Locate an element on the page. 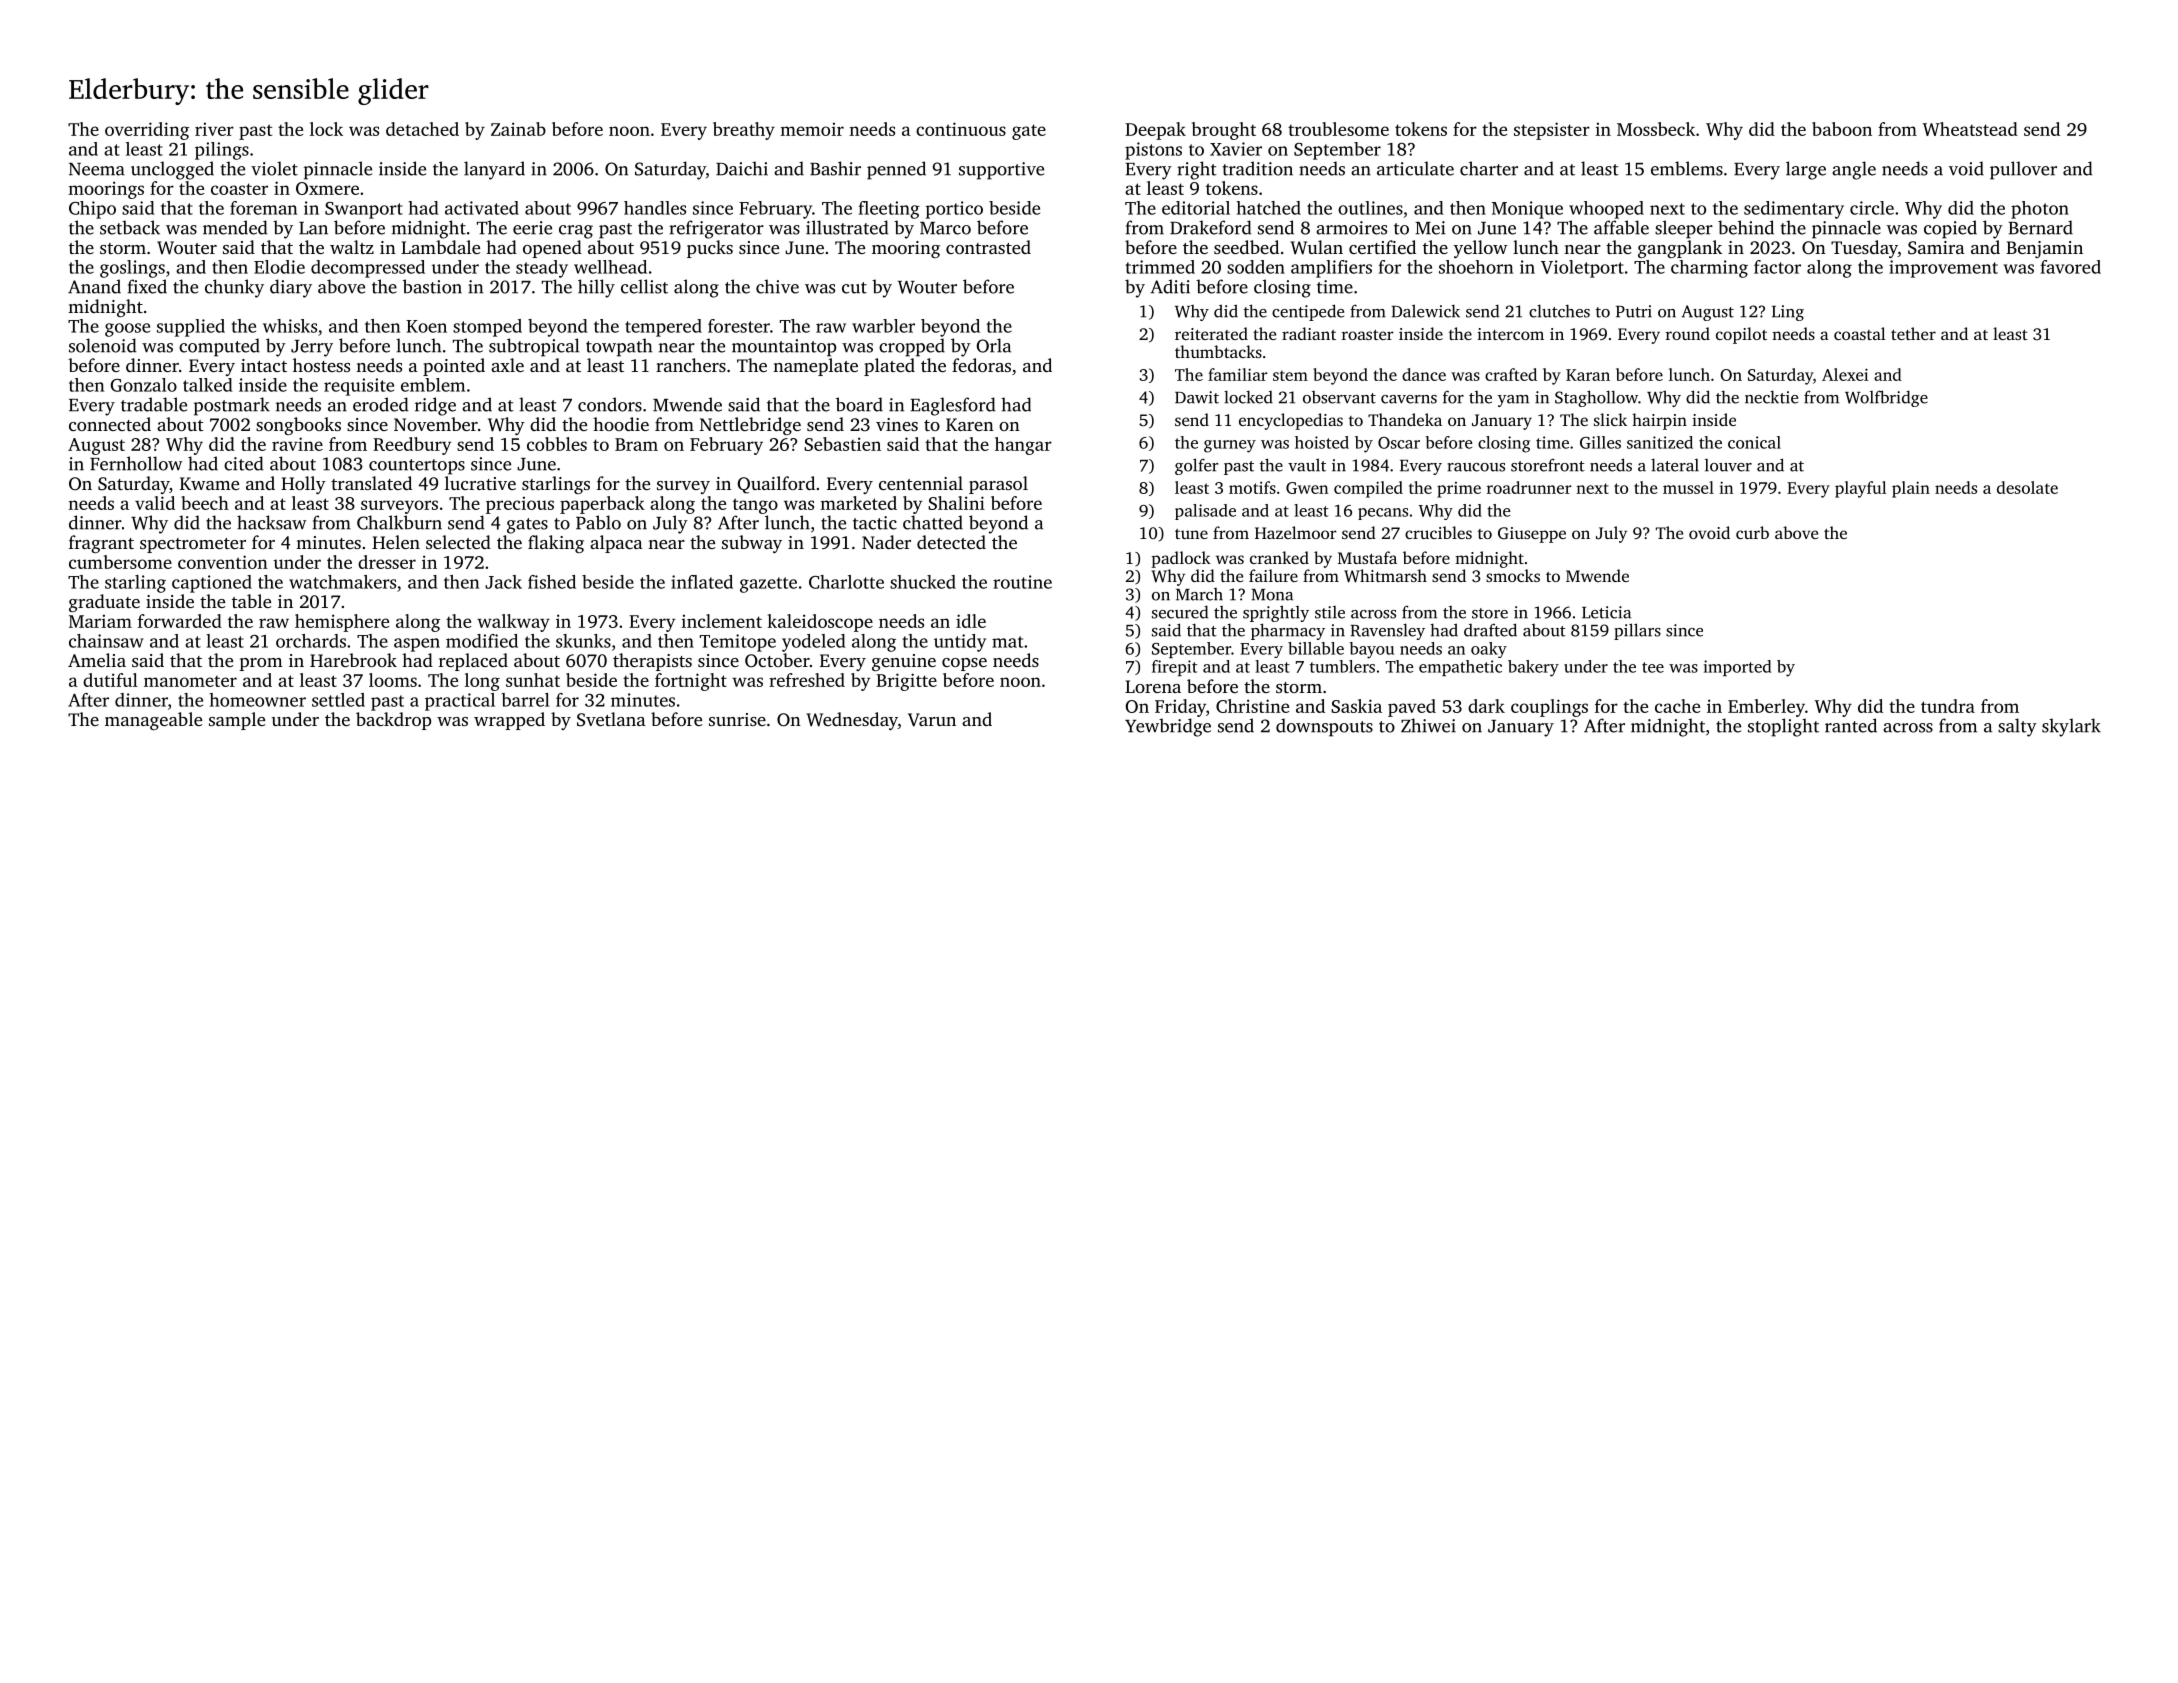 Image resolution: width=2178 pixels, height=1683 pixels. aspen is located at coordinates (417, 645).
